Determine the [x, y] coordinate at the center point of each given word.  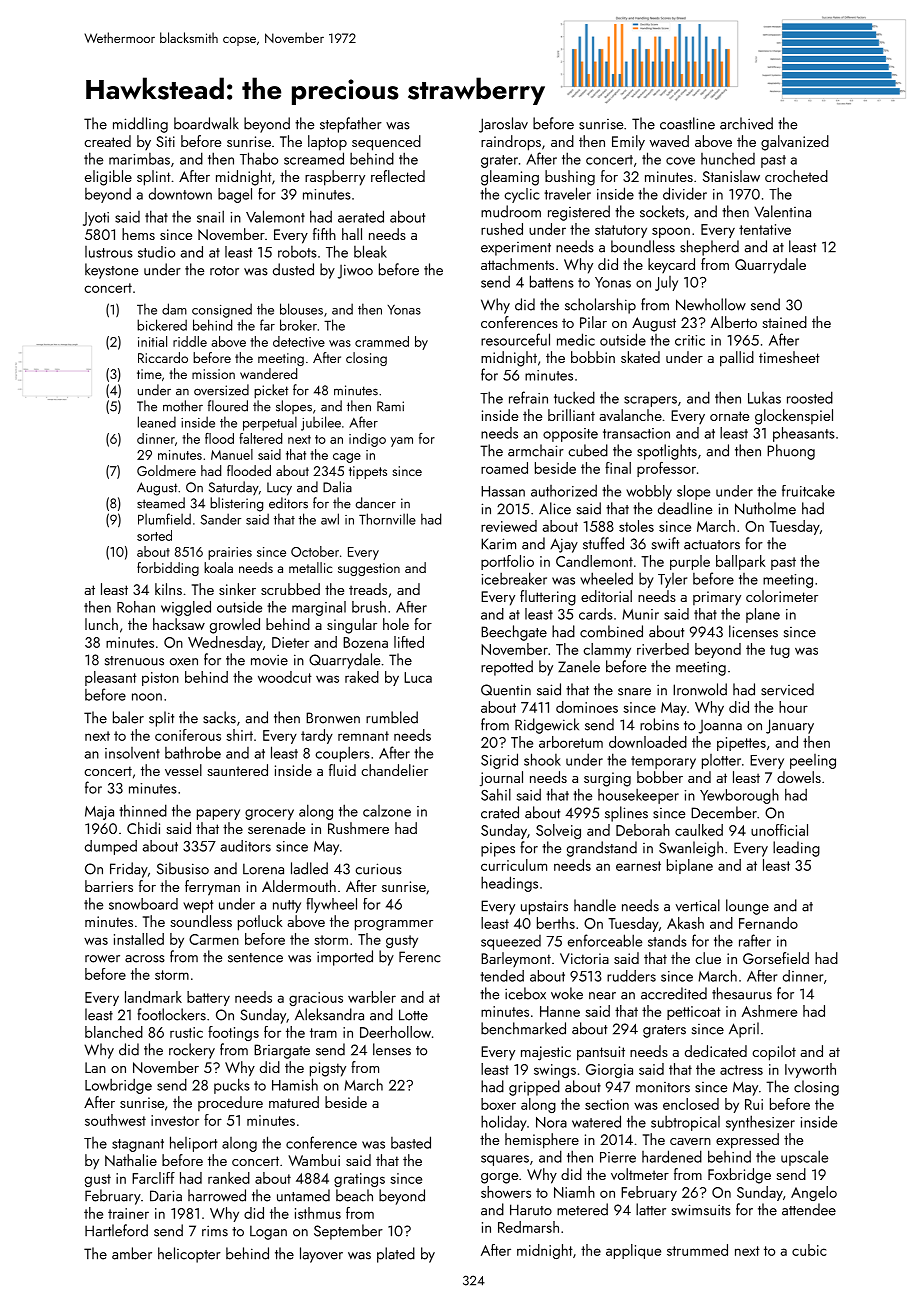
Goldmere [166, 470]
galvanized [795, 143]
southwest [115, 1120]
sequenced [386, 143]
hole [396, 624]
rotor [224, 271]
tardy [317, 736]
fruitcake [808, 491]
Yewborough [739, 796]
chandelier [394, 770]
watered [596, 1121]
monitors [663, 1087]
